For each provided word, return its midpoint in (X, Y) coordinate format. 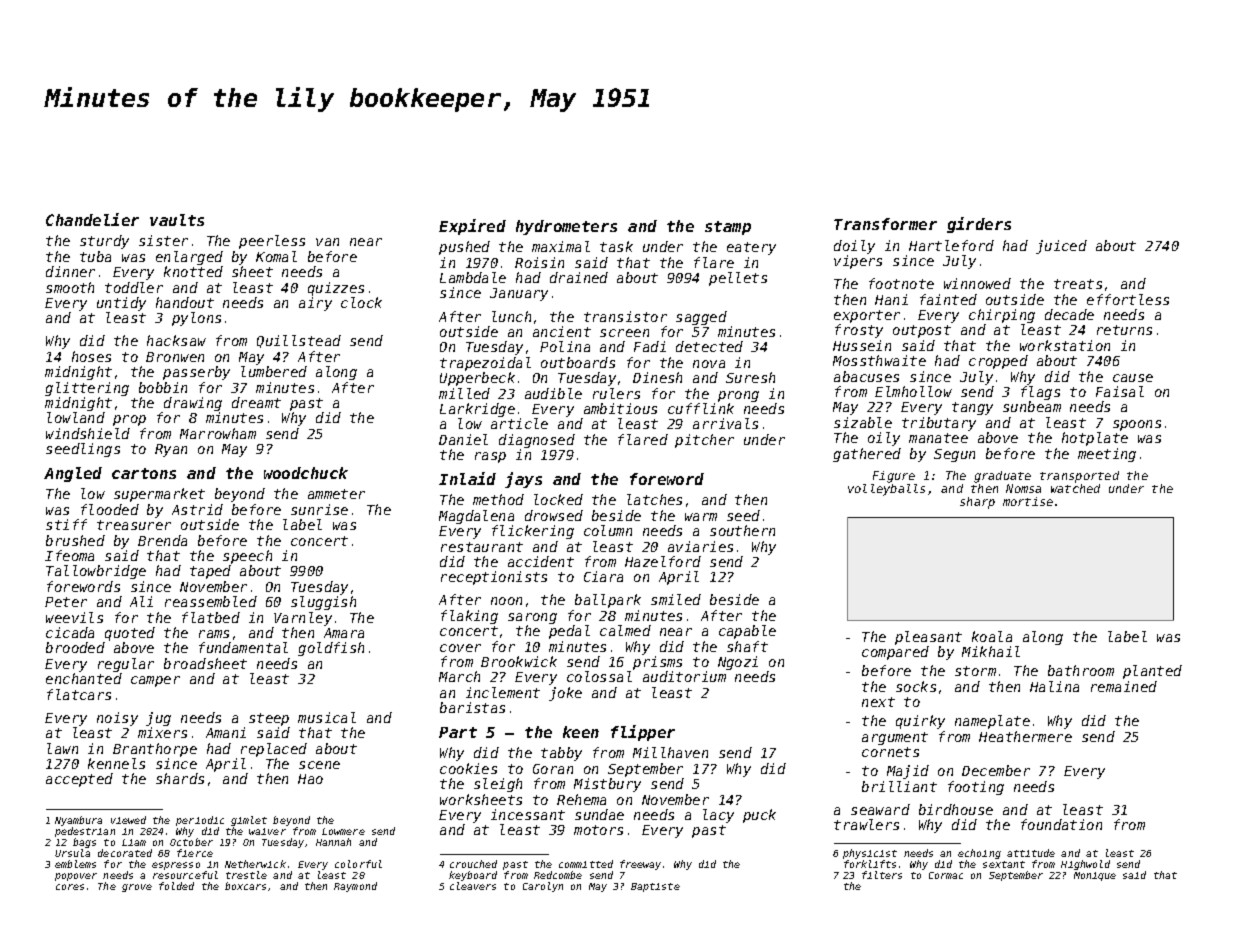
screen (624, 333)
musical (327, 717)
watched (1075, 488)
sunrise (319, 509)
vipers (858, 262)
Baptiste (655, 887)
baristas (472, 707)
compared (895, 653)
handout (185, 302)
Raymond (355, 887)
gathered (867, 455)
